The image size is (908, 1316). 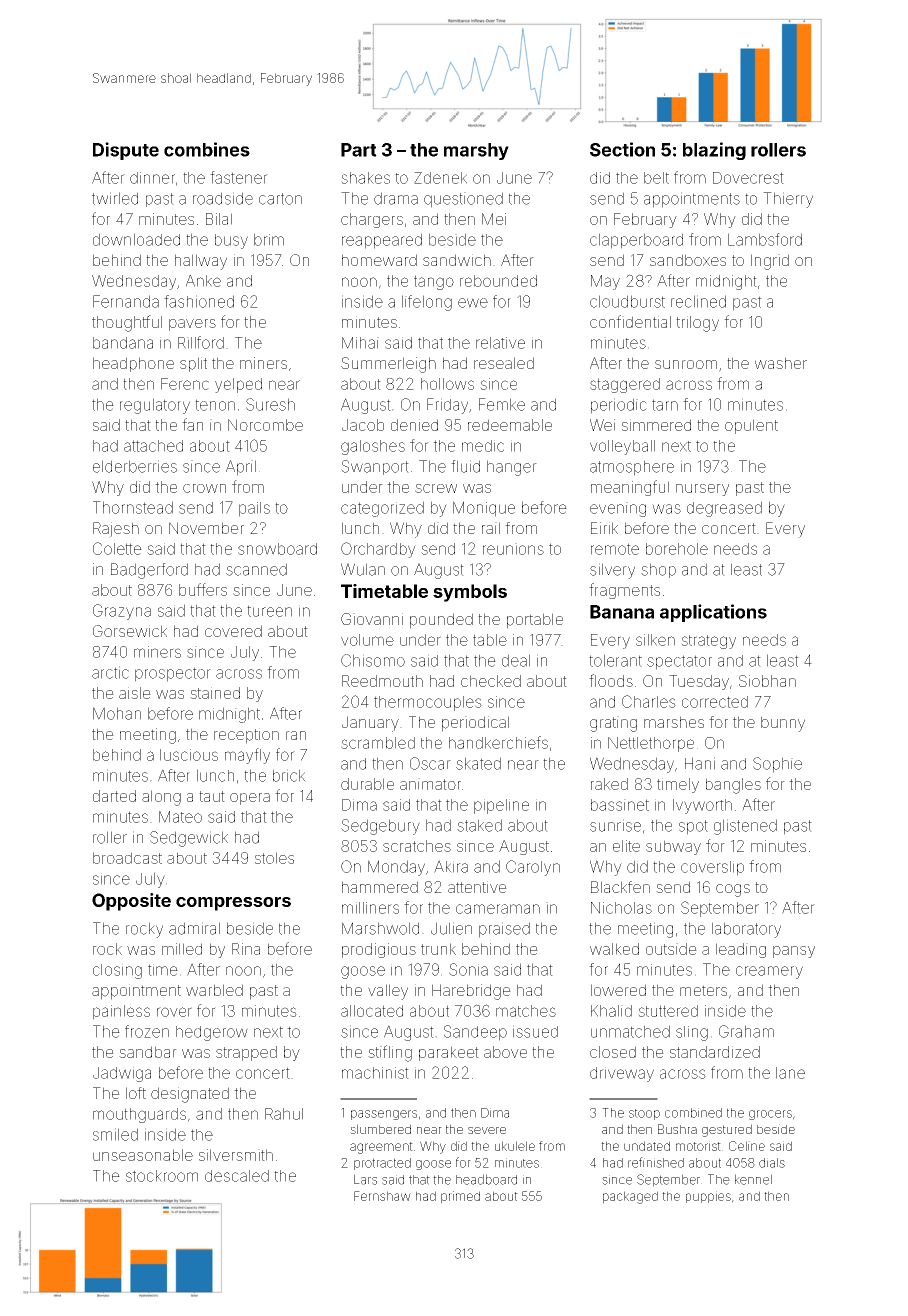 What do you see at coordinates (190, 1095) in the document?
I see `designated` at bounding box center [190, 1095].
